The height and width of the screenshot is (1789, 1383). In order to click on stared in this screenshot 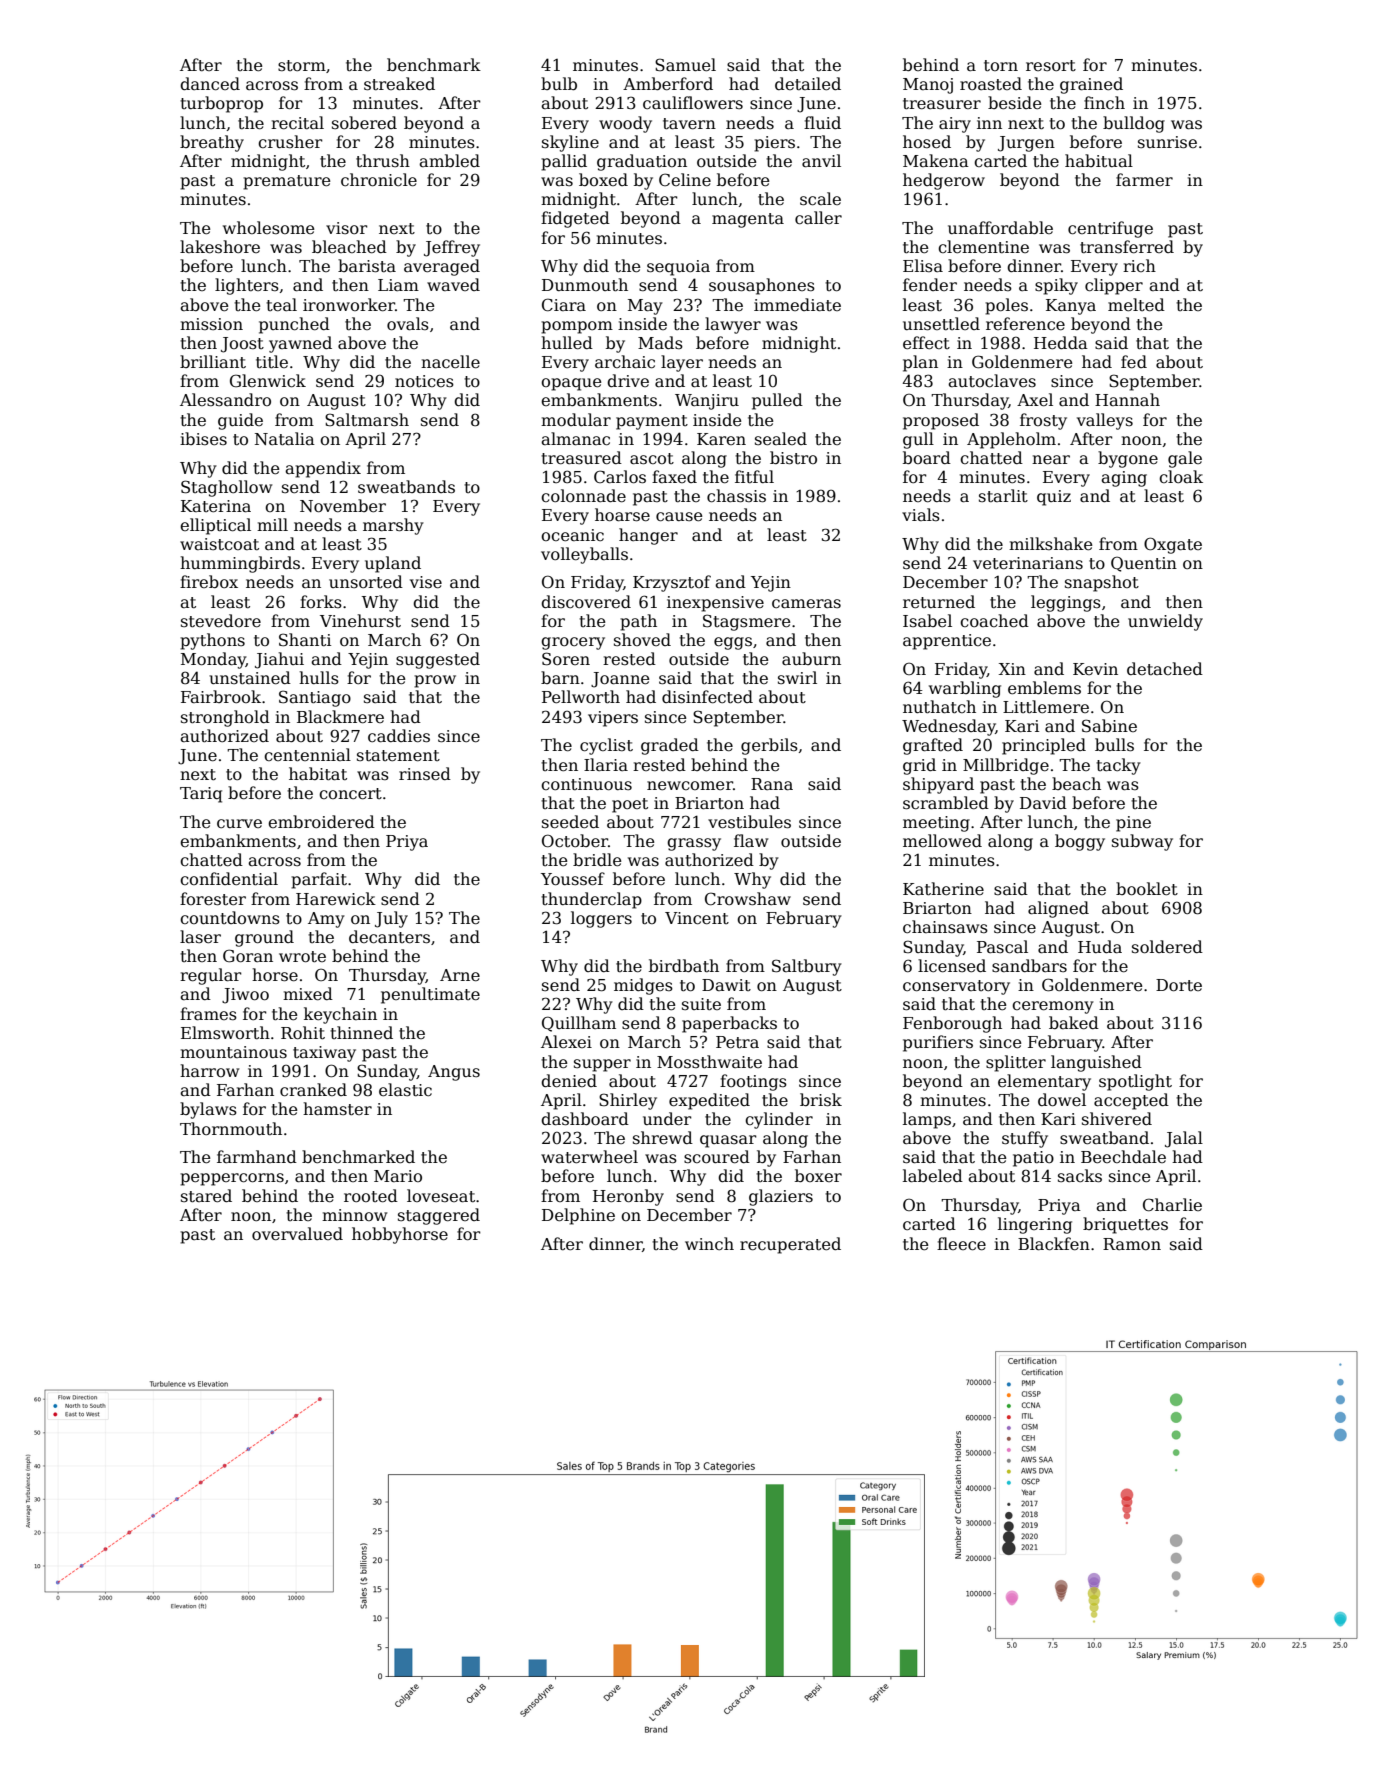, I will do `click(206, 1196)`.
